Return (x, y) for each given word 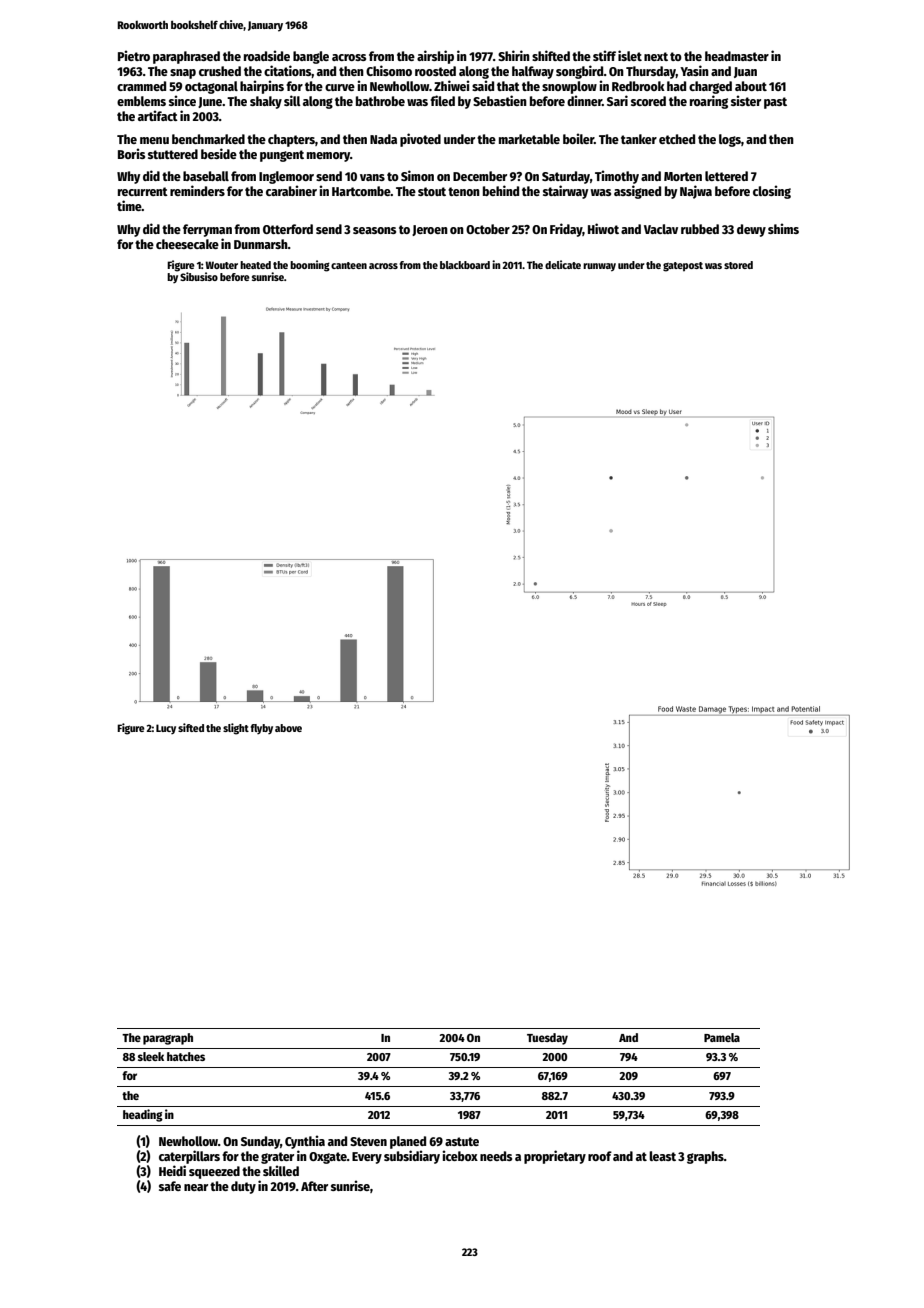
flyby (261, 729)
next (656, 56)
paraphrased (186, 57)
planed (408, 1142)
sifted (191, 727)
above (288, 728)
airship (435, 57)
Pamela (722, 1037)
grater (277, 1158)
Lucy (166, 729)
